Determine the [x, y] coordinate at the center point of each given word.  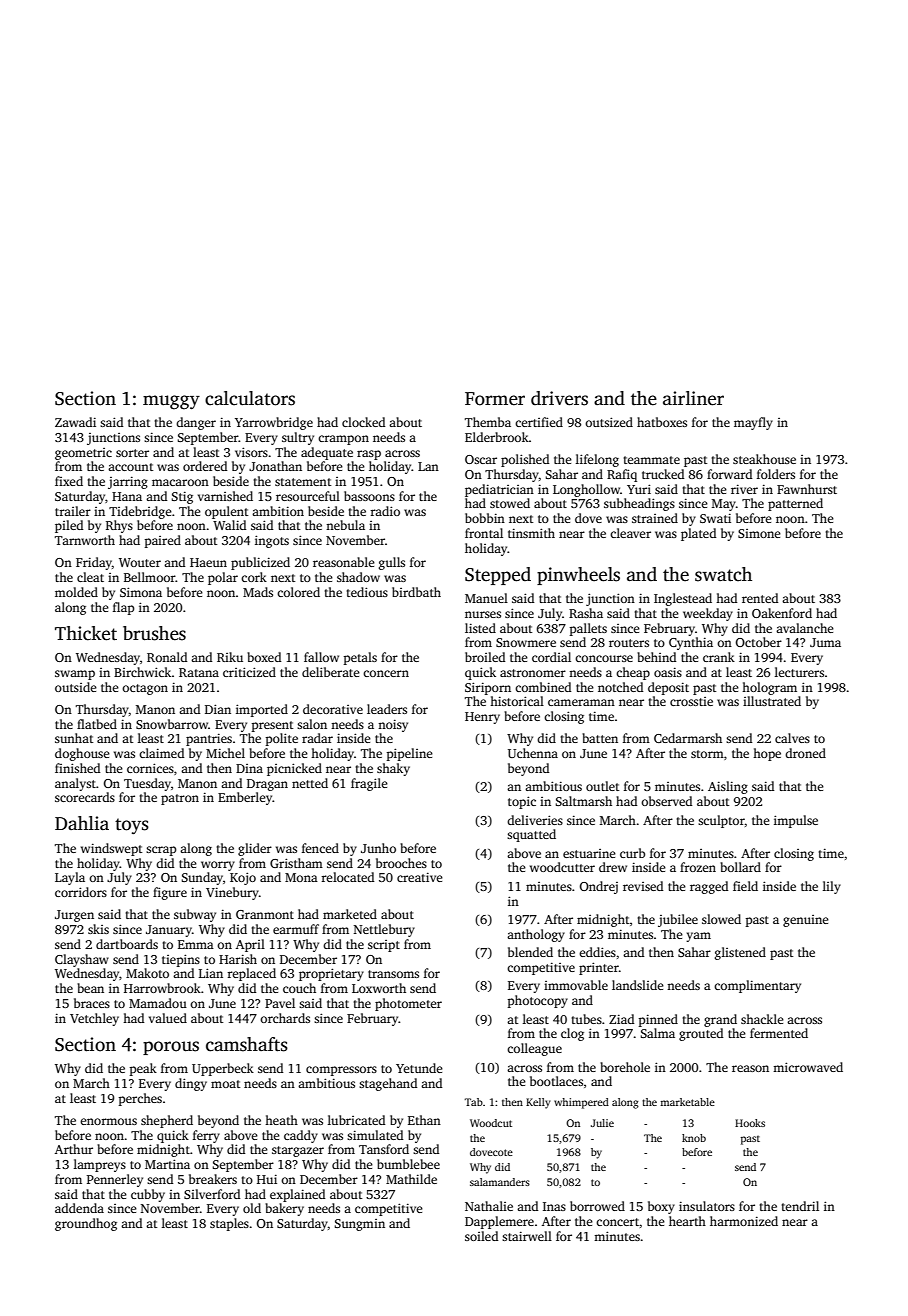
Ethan [424, 1120]
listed [480, 628]
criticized [249, 672]
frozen [698, 867]
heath [281, 1120]
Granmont [265, 914]
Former [495, 399]
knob [694, 1138]
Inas [554, 1206]
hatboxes [662, 422]
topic [522, 802]
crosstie [691, 701]
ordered [205, 466]
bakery [284, 1209]
